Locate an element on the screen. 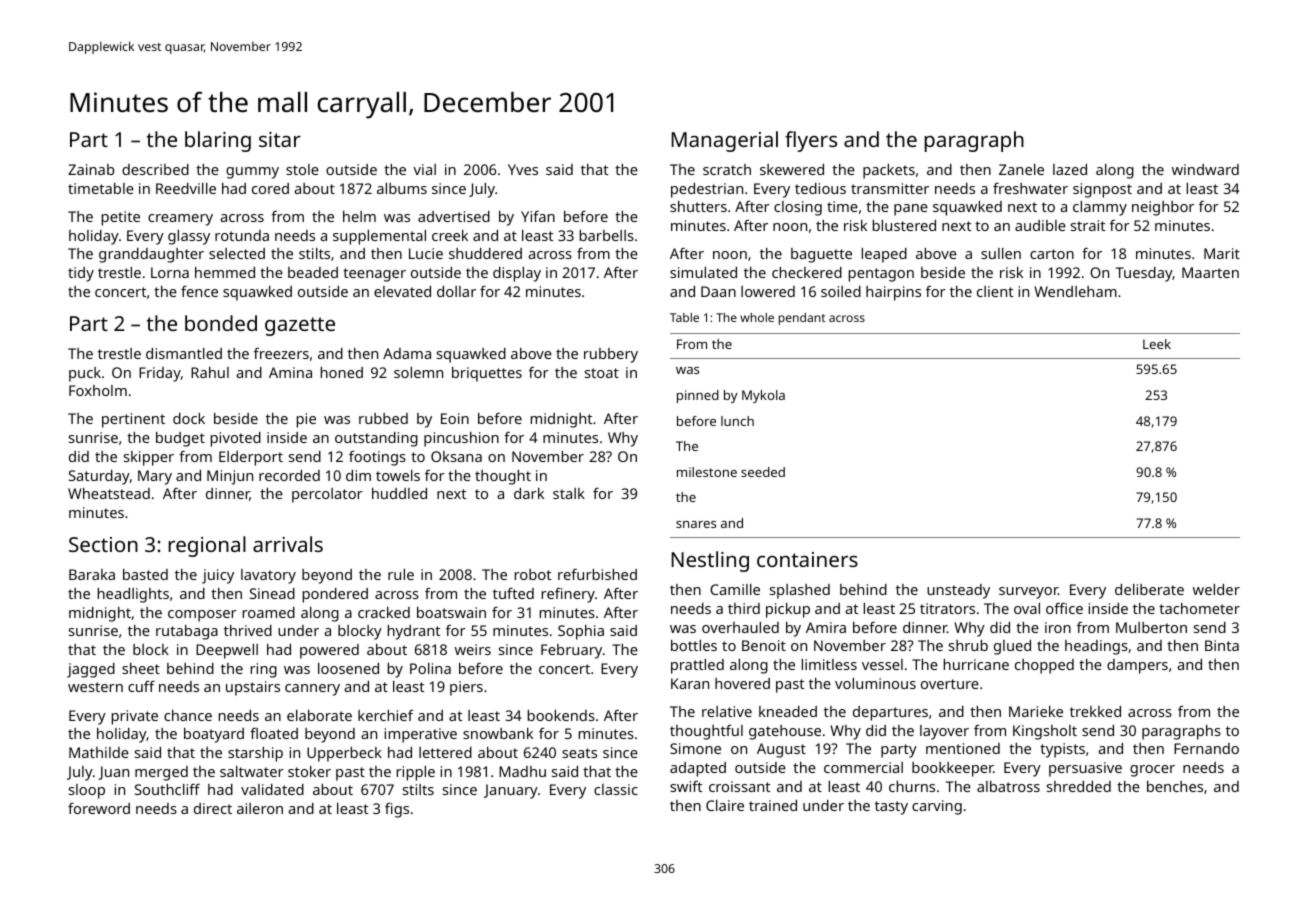 Image resolution: width=1308 pixels, height=924 pixels. sitar is located at coordinates (280, 139).
